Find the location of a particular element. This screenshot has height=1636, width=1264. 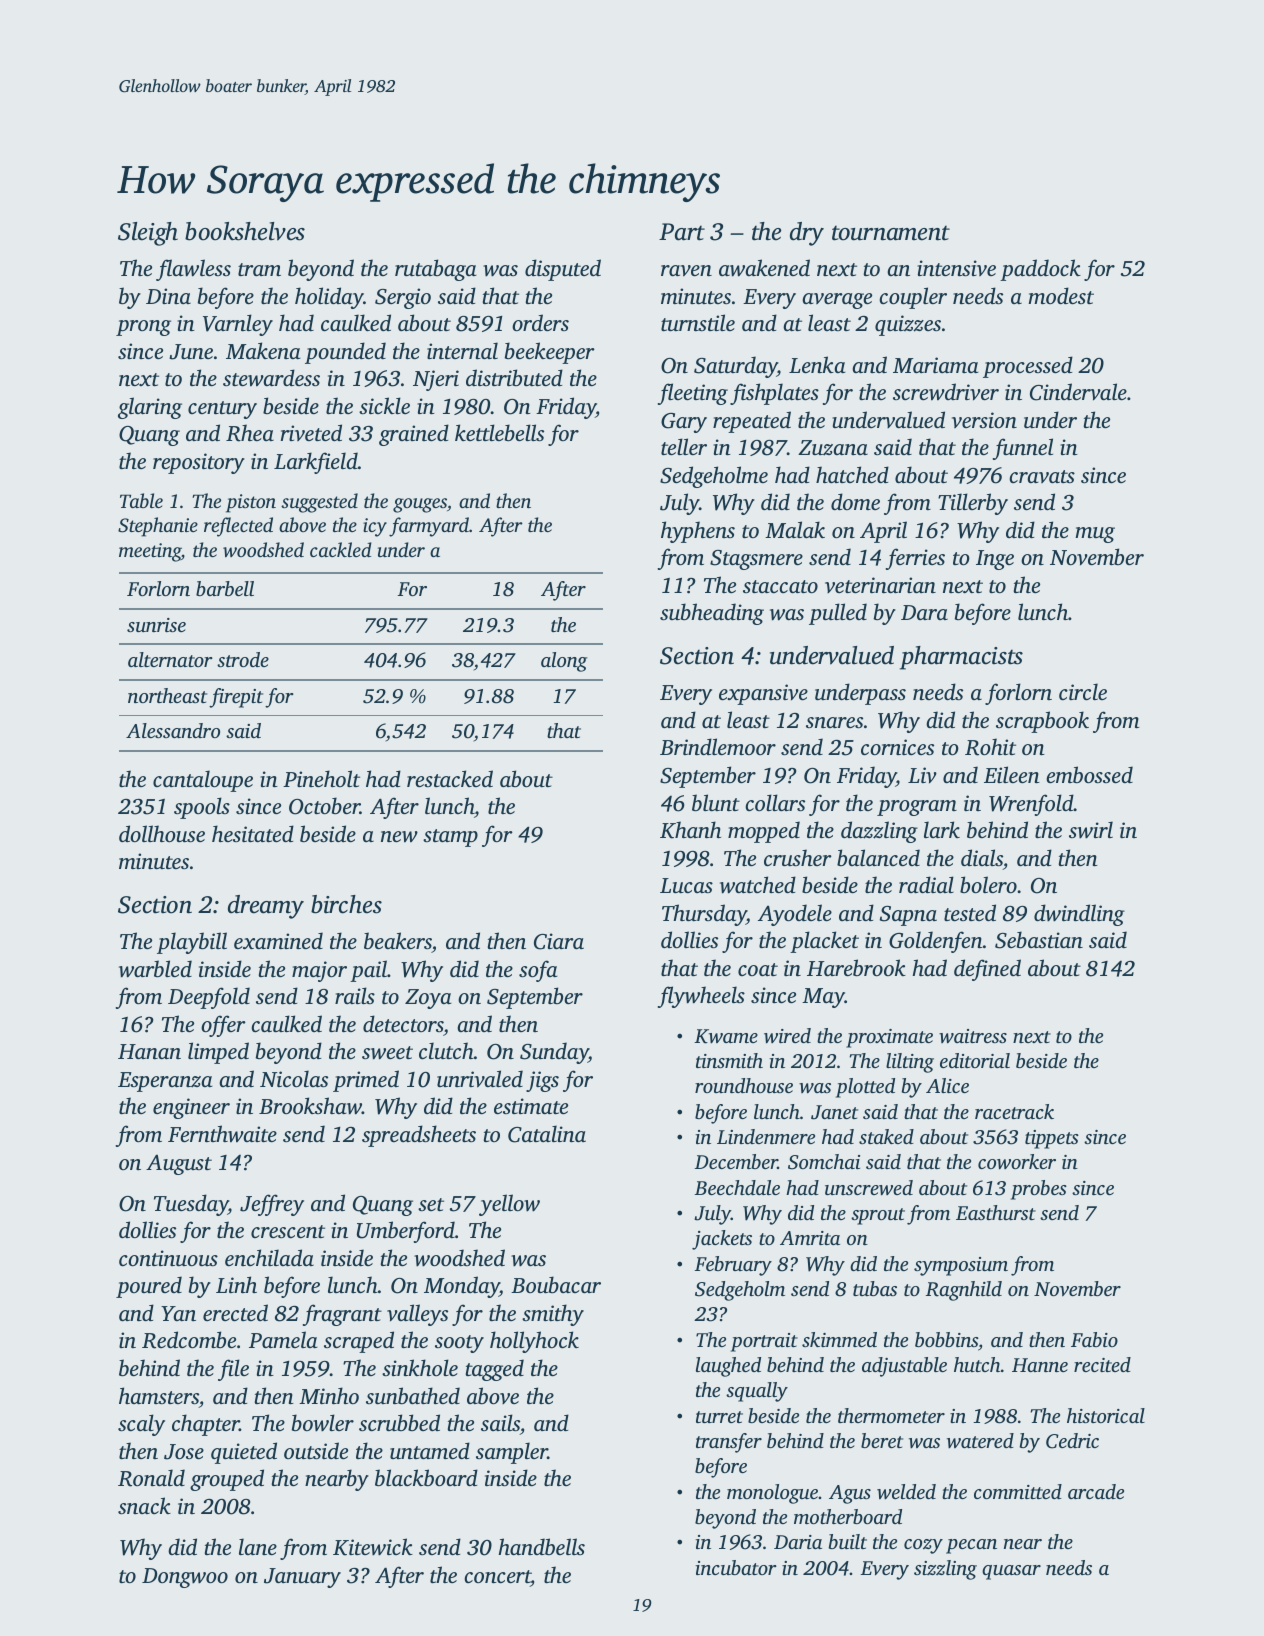

Brindlemoor is located at coordinates (718, 746).
